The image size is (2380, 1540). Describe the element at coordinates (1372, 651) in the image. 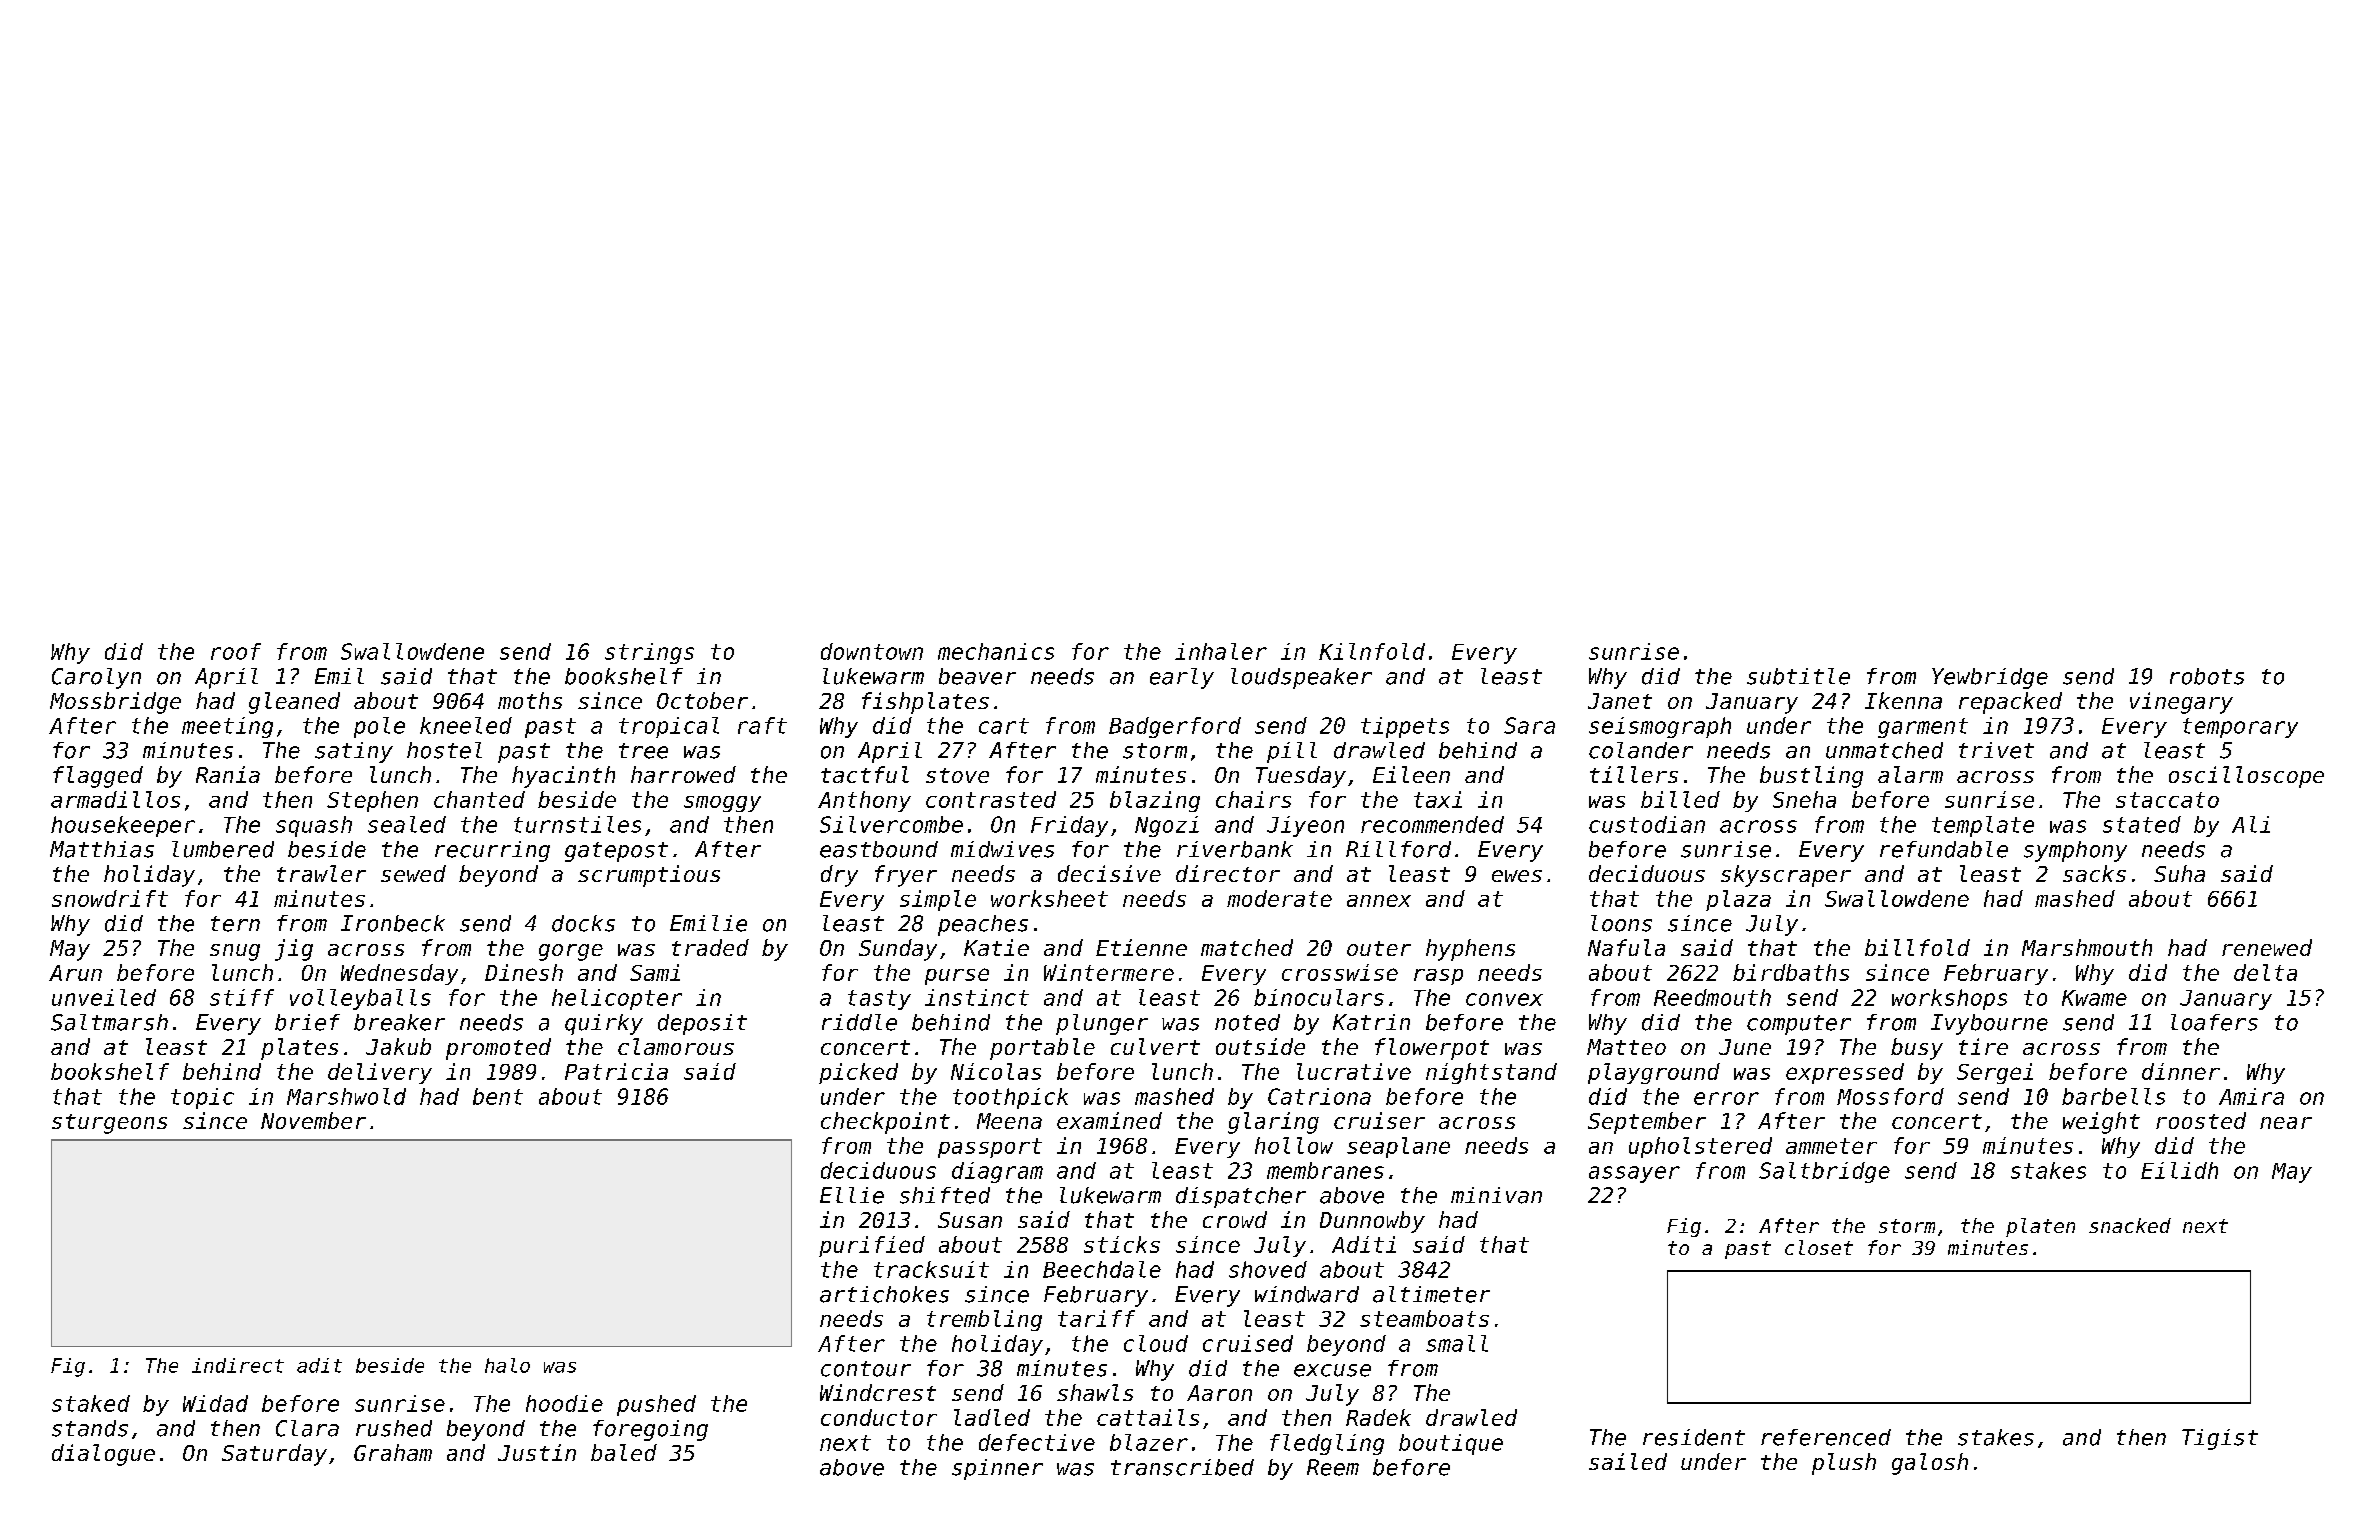

I see `Kilnfold` at that location.
